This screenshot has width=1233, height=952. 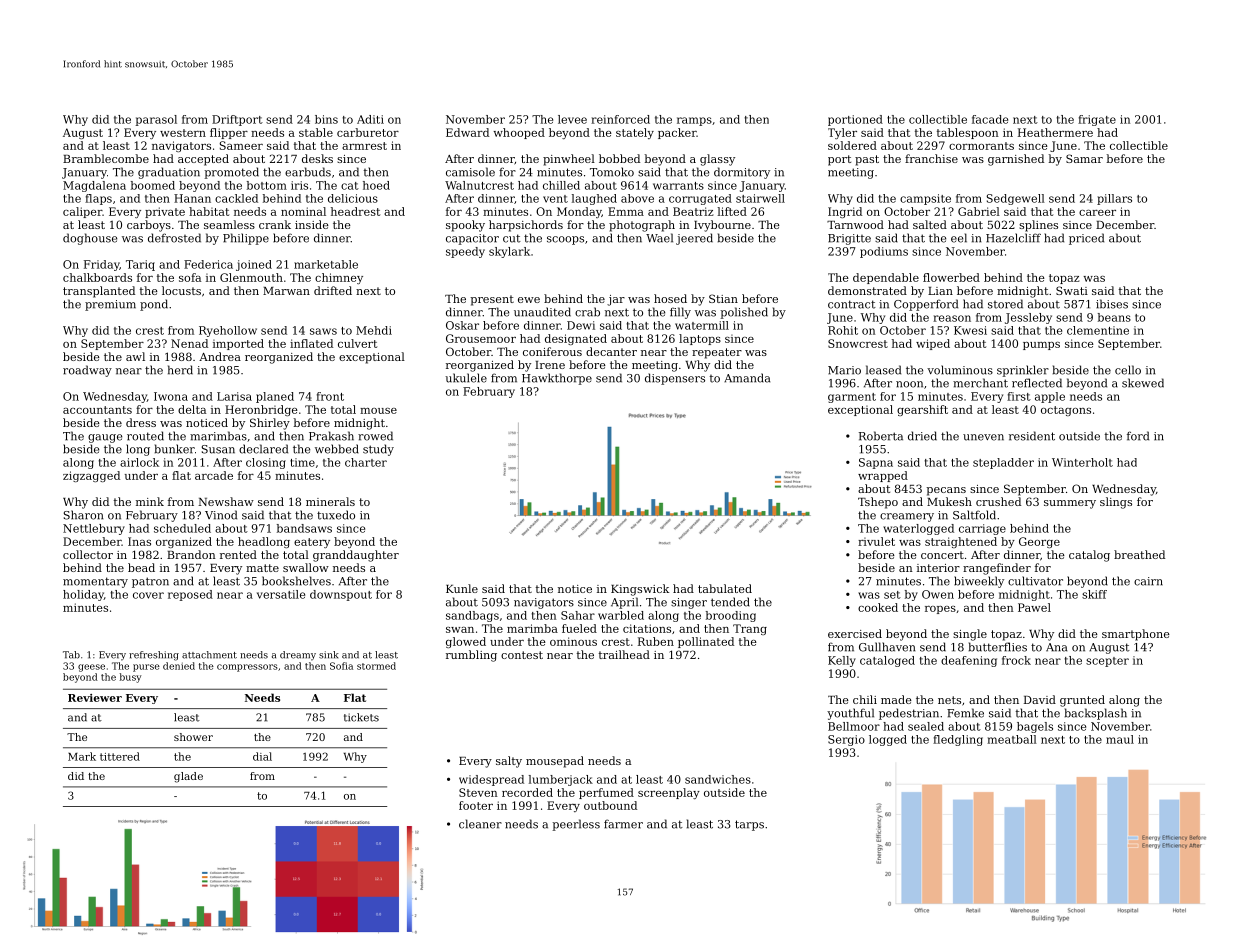 I want to click on salty, so click(x=509, y=762).
